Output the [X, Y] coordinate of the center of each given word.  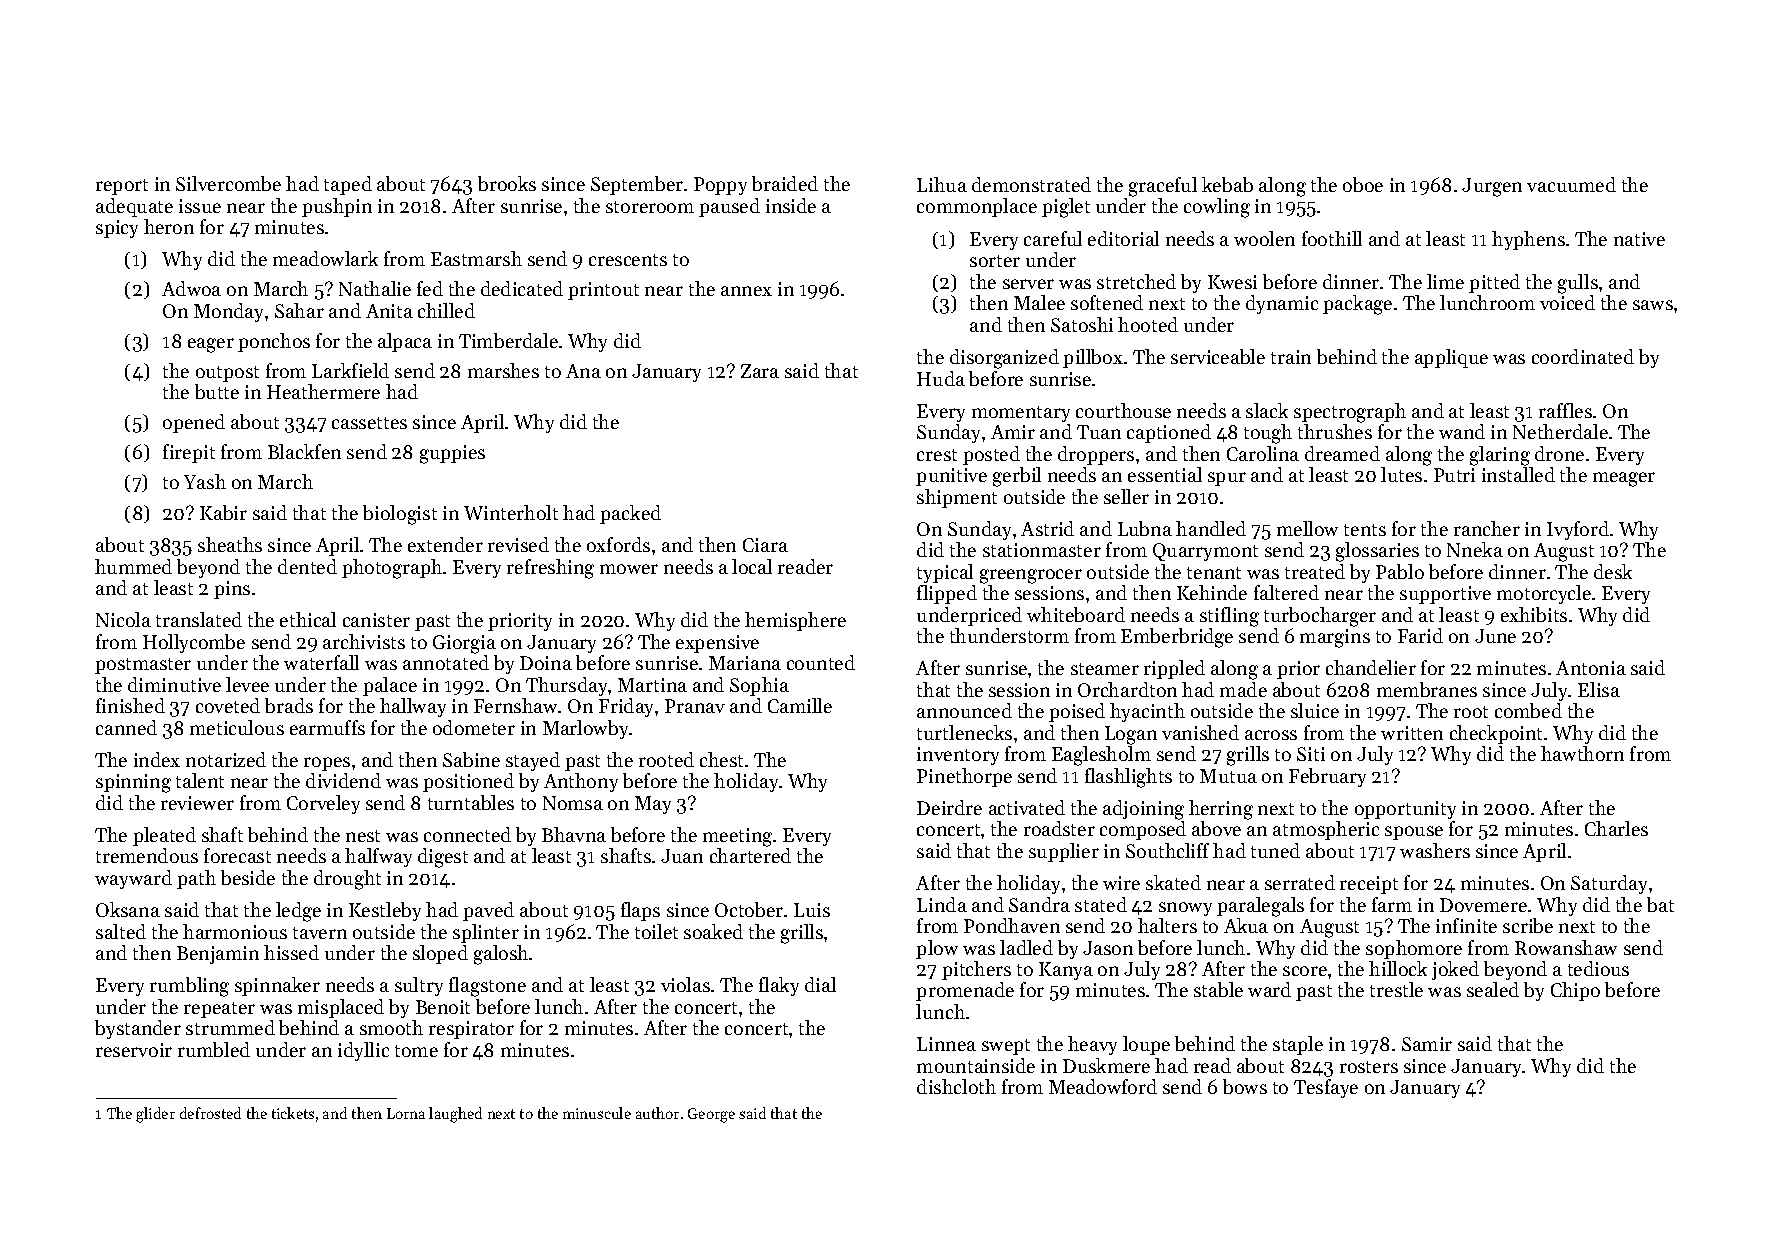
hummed [133, 566]
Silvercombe [228, 183]
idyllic [363, 1051]
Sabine [471, 759]
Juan [682, 856]
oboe [1363, 184]
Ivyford [1578, 530]
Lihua [942, 184]
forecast [237, 855]
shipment [957, 498]
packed [630, 514]
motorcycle [1544, 594]
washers [1435, 850]
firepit [189, 453]
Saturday [1609, 884]
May [653, 805]
